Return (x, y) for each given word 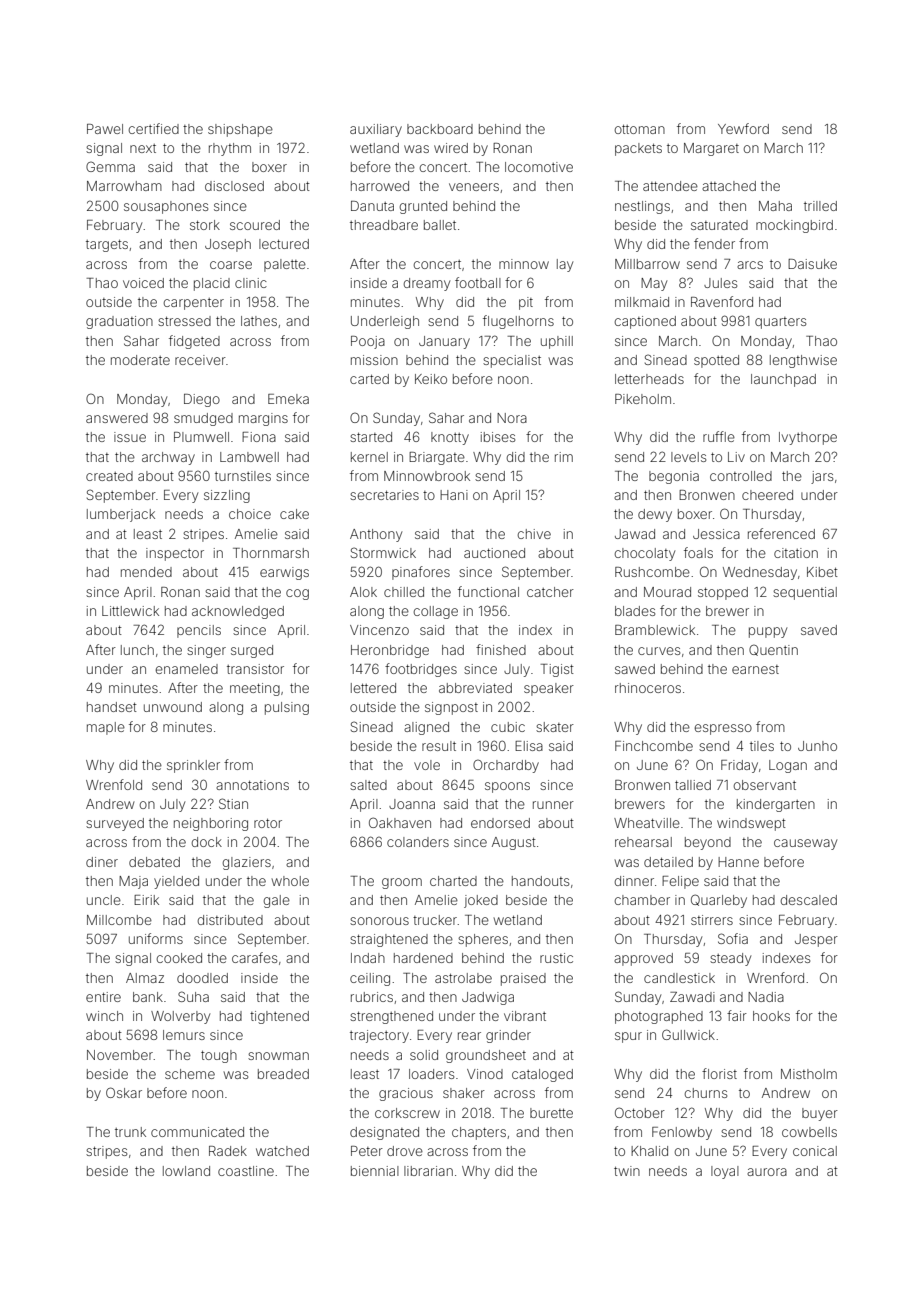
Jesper (816, 940)
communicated (197, 1132)
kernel (369, 457)
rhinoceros (648, 688)
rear (469, 1036)
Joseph (228, 245)
